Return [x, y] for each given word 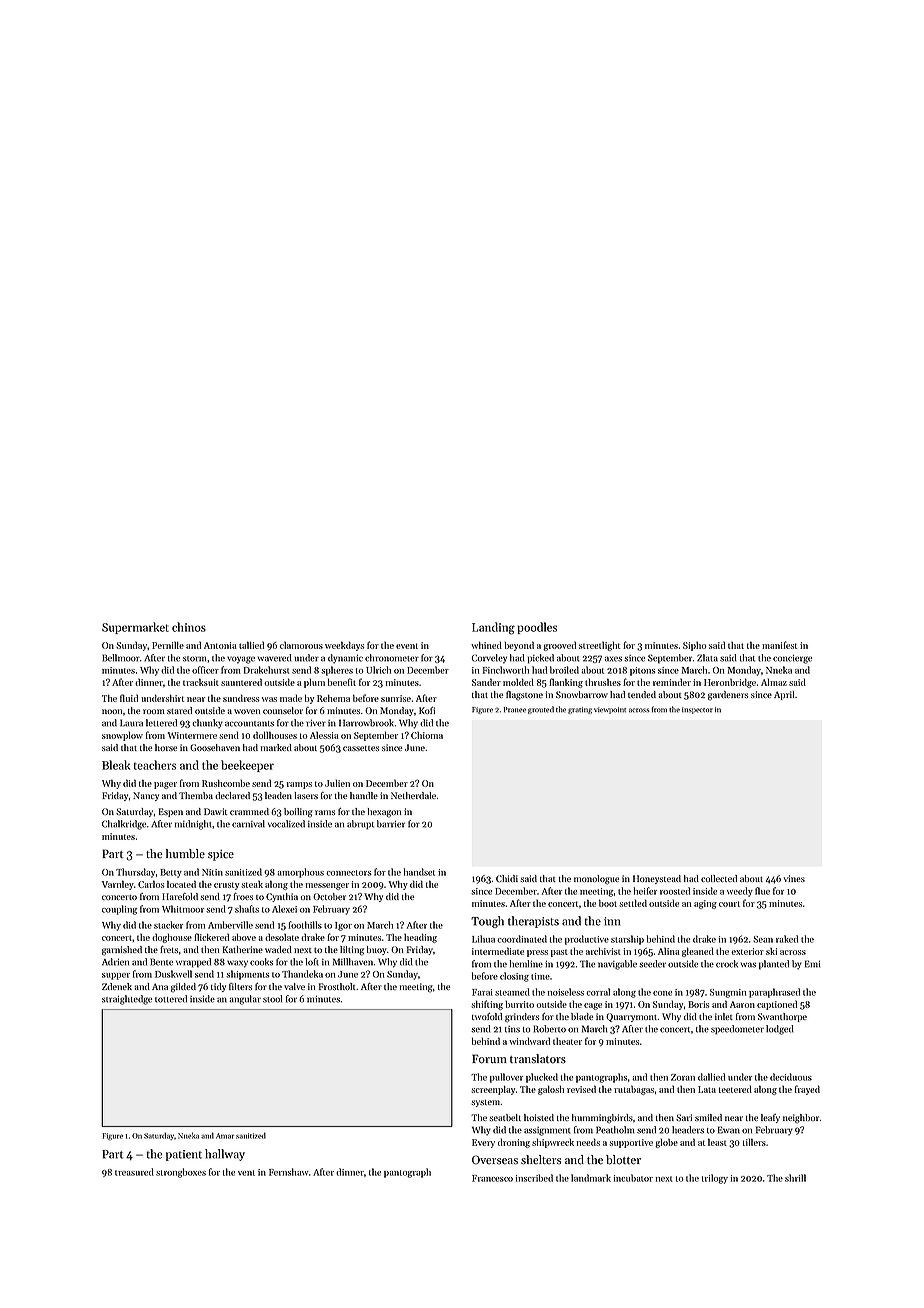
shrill [795, 1178]
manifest [779, 645]
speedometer [737, 1030]
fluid [129, 698]
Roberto [549, 1029]
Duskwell [173, 974]
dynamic [345, 659]
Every [483, 1143]
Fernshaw [289, 1172]
